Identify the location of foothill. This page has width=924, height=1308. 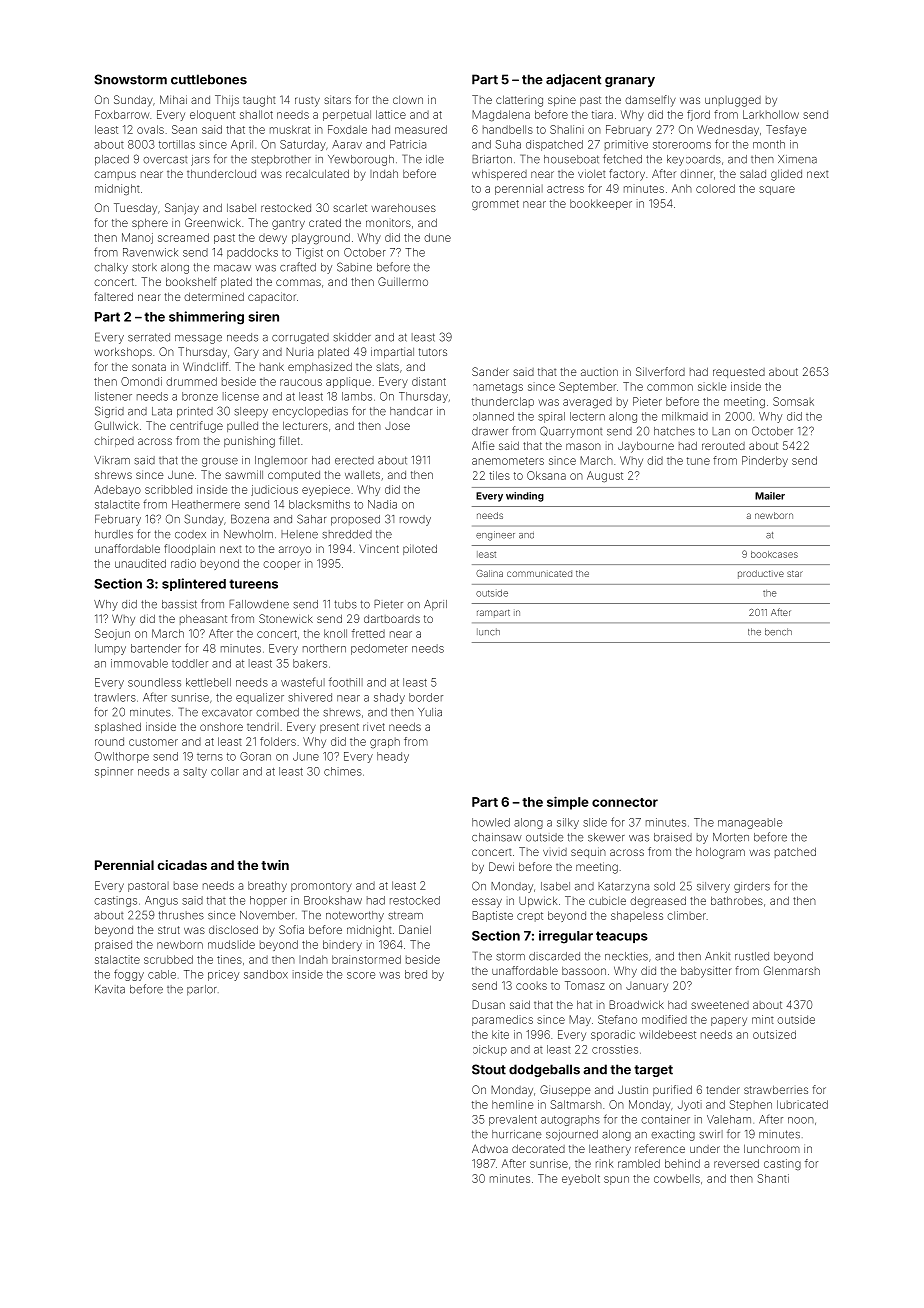
(346, 682).
